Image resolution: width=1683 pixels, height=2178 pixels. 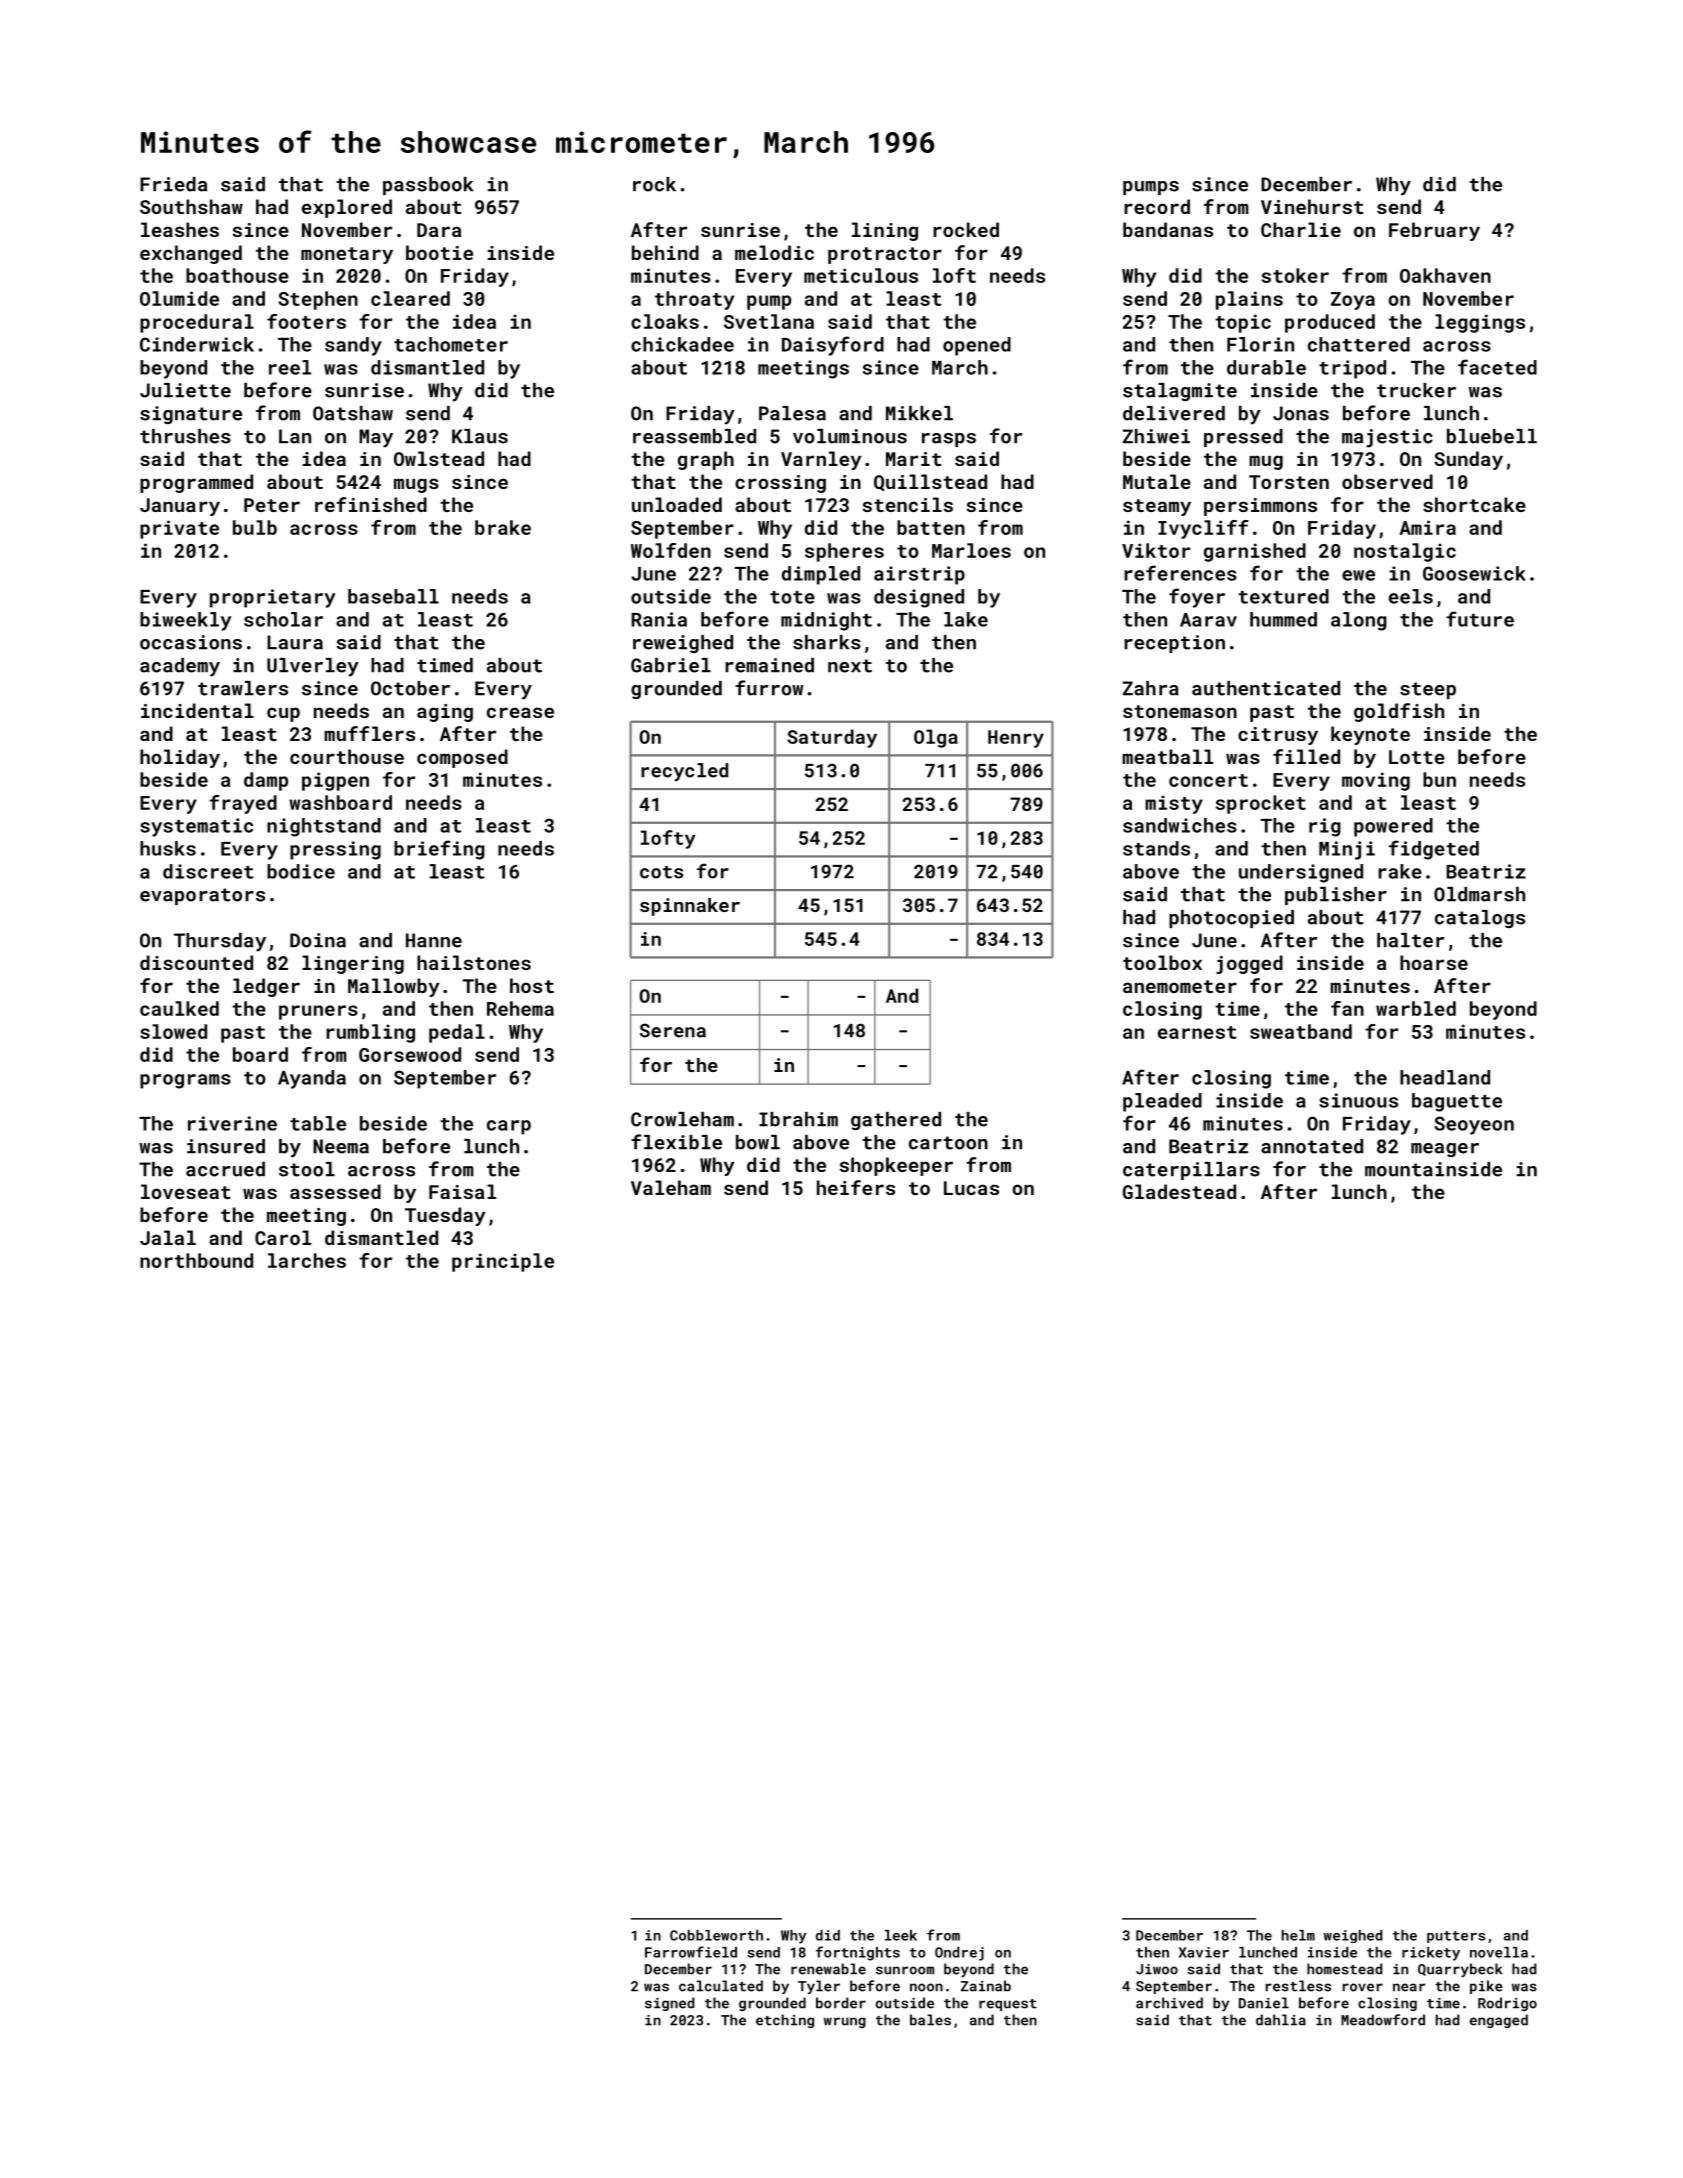 I want to click on northbound, so click(x=196, y=1260).
